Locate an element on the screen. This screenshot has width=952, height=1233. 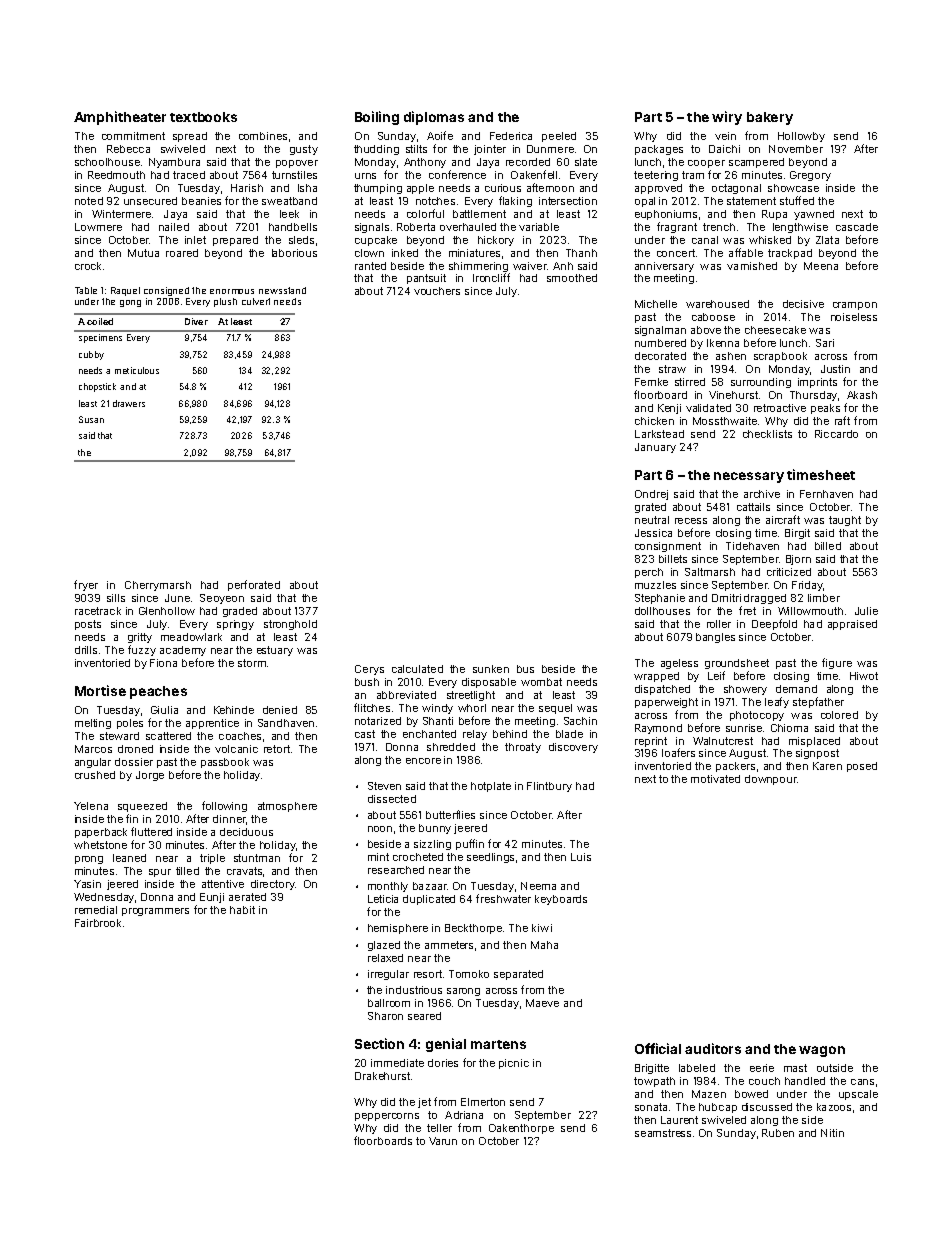
Flintbury is located at coordinates (549, 787).
